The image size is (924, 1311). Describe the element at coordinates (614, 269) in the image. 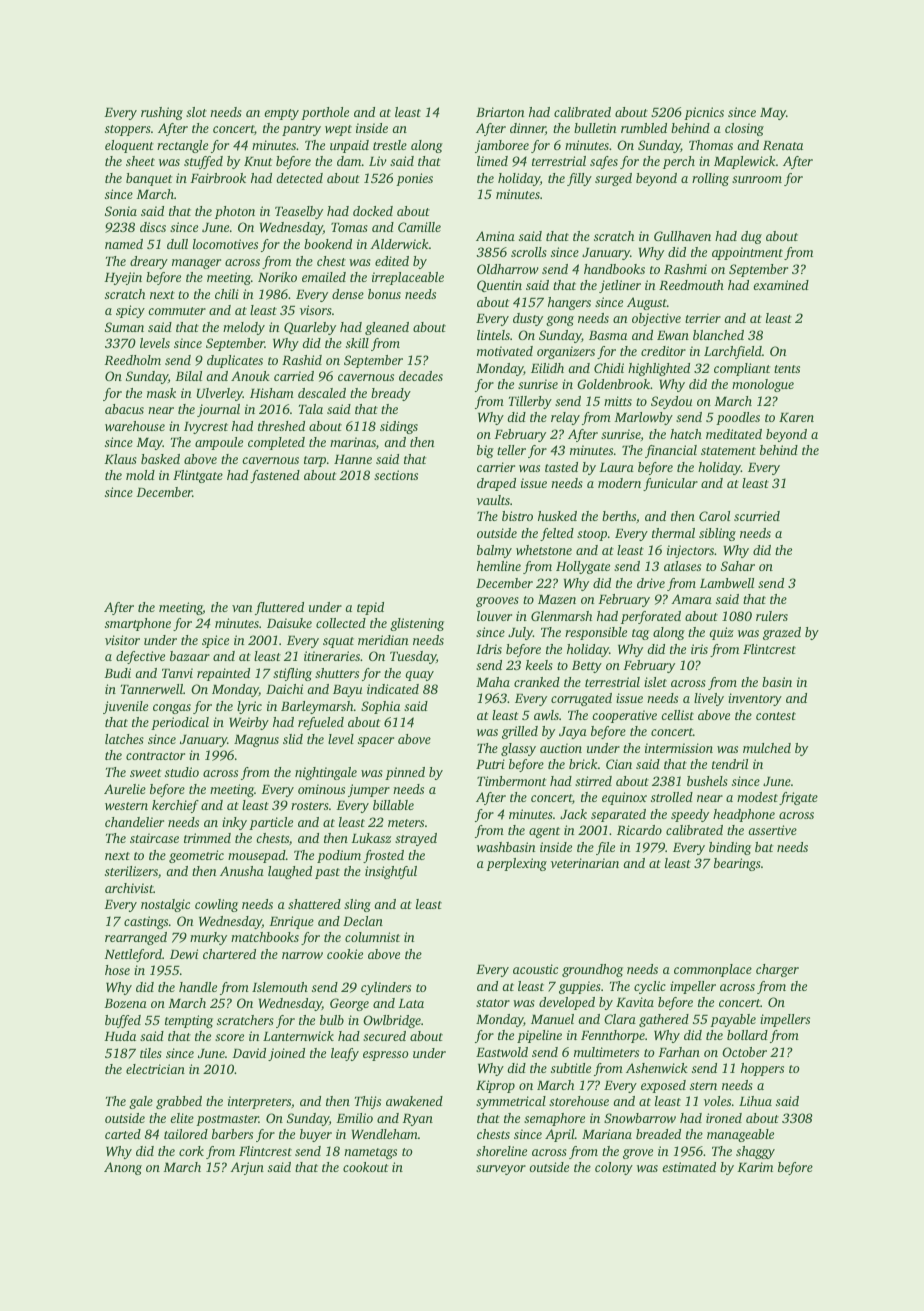

I see `handbooks` at that location.
